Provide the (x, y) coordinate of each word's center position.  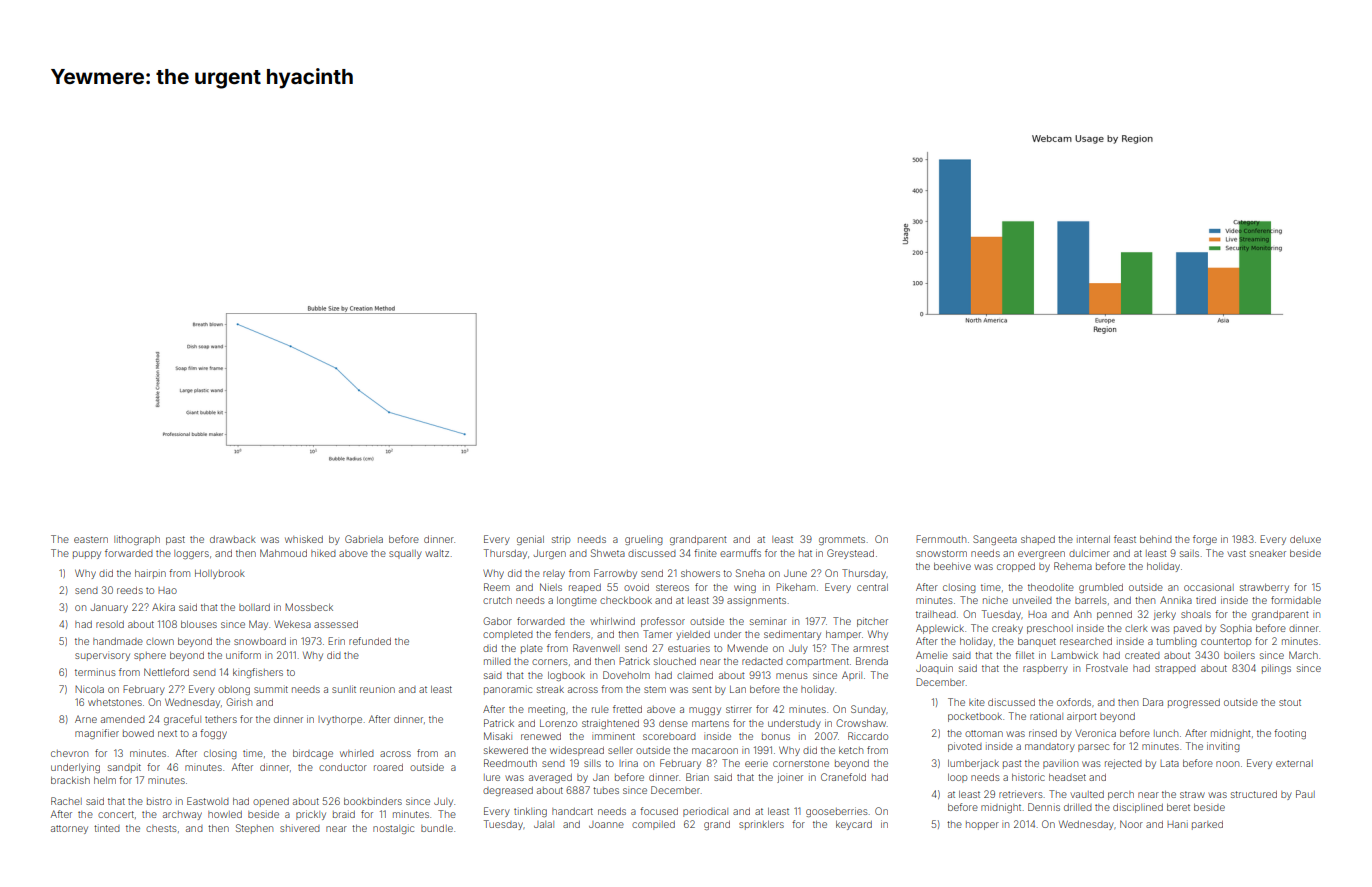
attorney (69, 829)
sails (1189, 553)
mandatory (1050, 747)
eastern (91, 539)
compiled (653, 825)
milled (497, 661)
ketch (851, 750)
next (167, 733)
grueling (644, 540)
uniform (243, 655)
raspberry (1045, 669)
